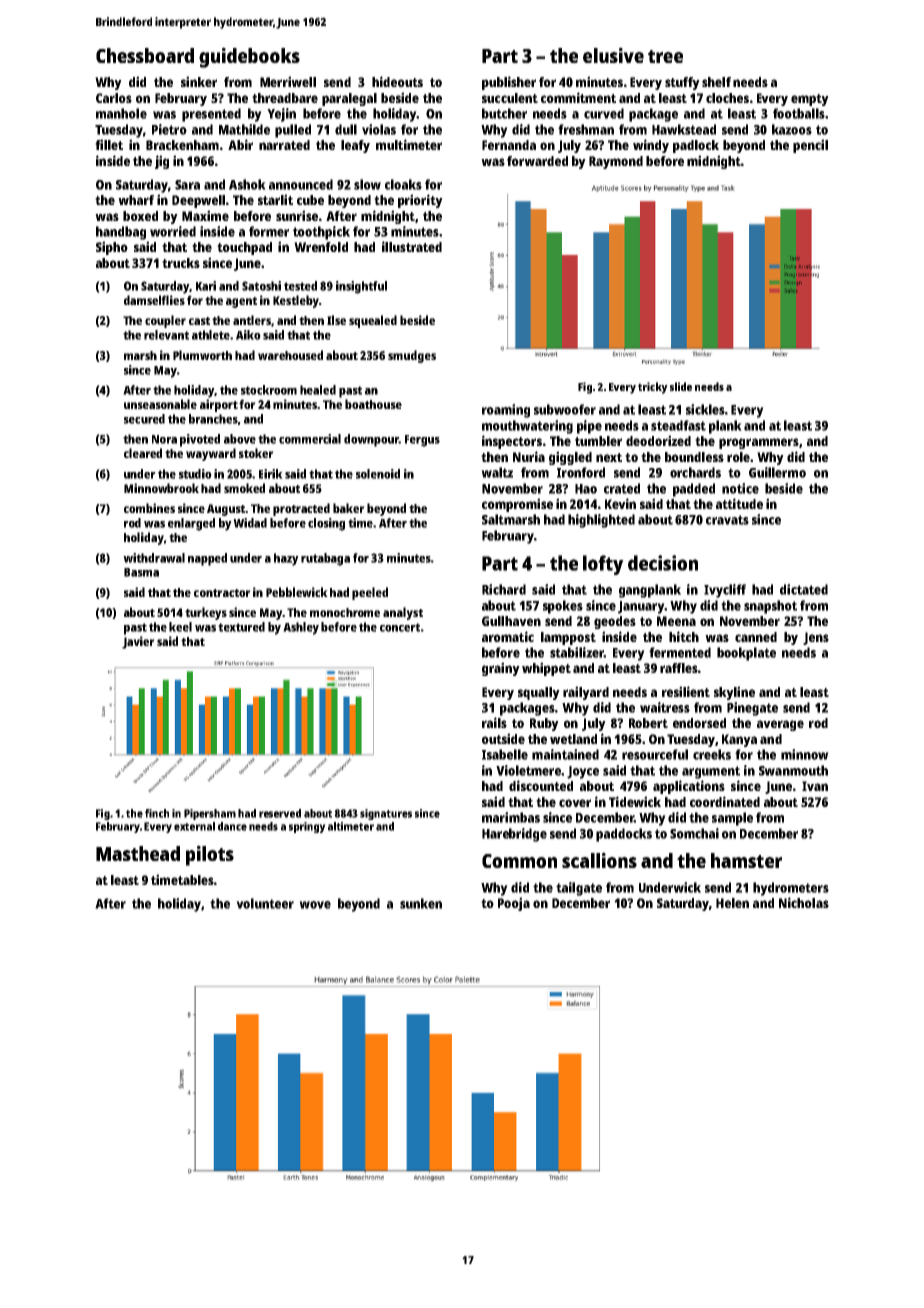 This screenshot has height=1308, width=924. Describe the element at coordinates (321, 233) in the screenshot. I see `toothpick` at that location.
